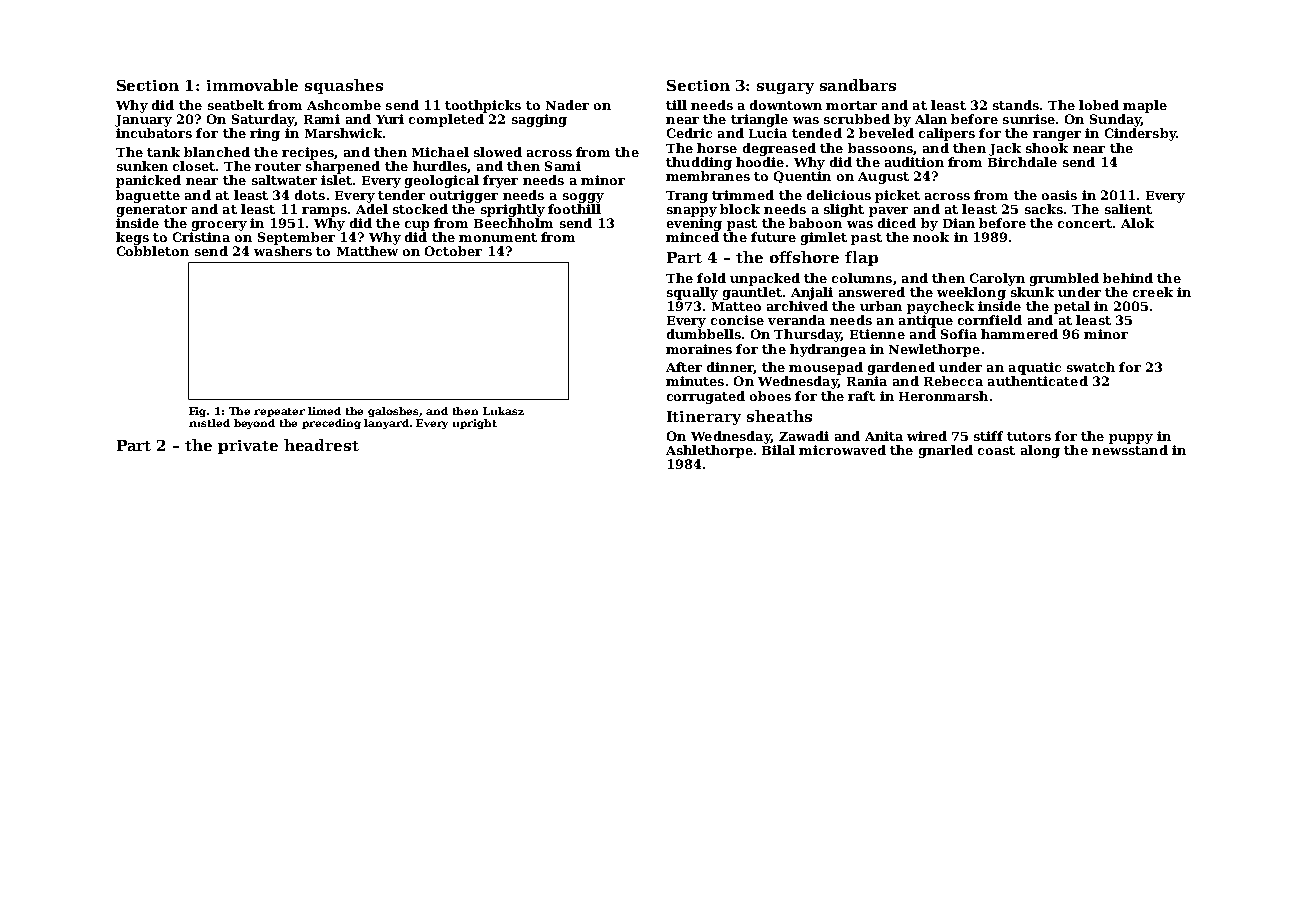 The width and height of the page is (1308, 924). I want to click on squashes, so click(344, 86).
